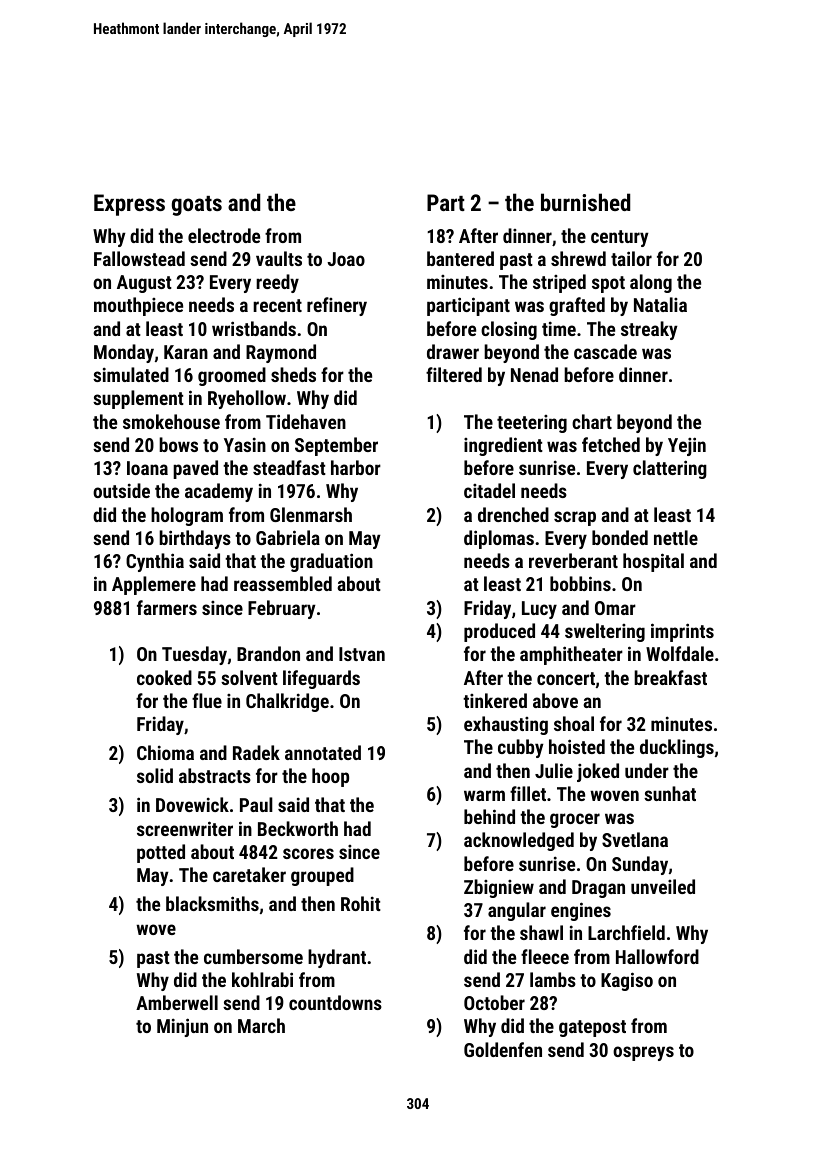 The width and height of the screenshot is (813, 1154). What do you see at coordinates (585, 202) in the screenshot?
I see `burnished` at bounding box center [585, 202].
